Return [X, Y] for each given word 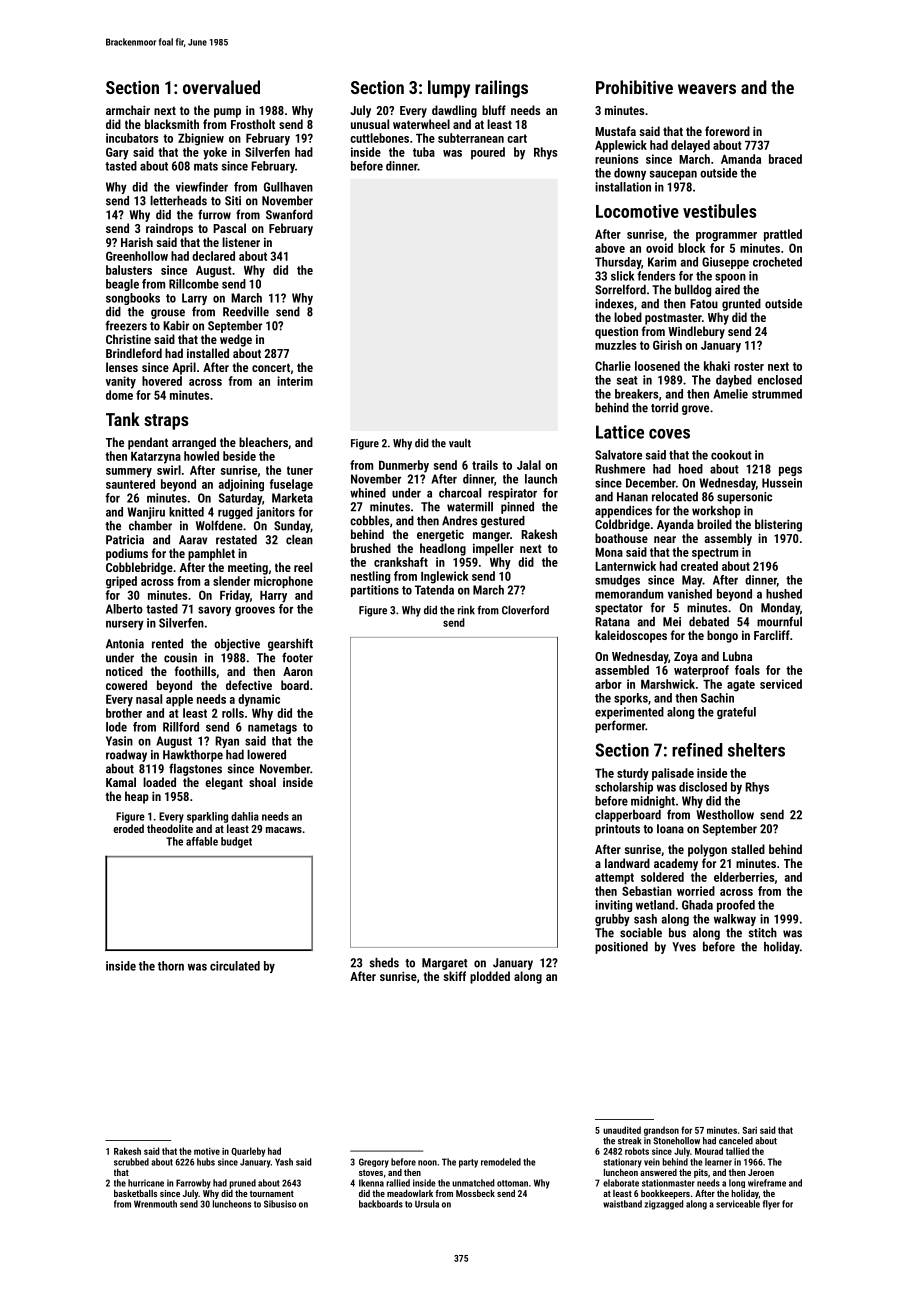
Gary [117, 153]
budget [236, 842]
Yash [284, 1162]
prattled [783, 235]
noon [427, 1163]
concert [271, 367]
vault [460, 443]
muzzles [615, 345]
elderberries [744, 877]
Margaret [445, 964]
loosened [657, 366]
